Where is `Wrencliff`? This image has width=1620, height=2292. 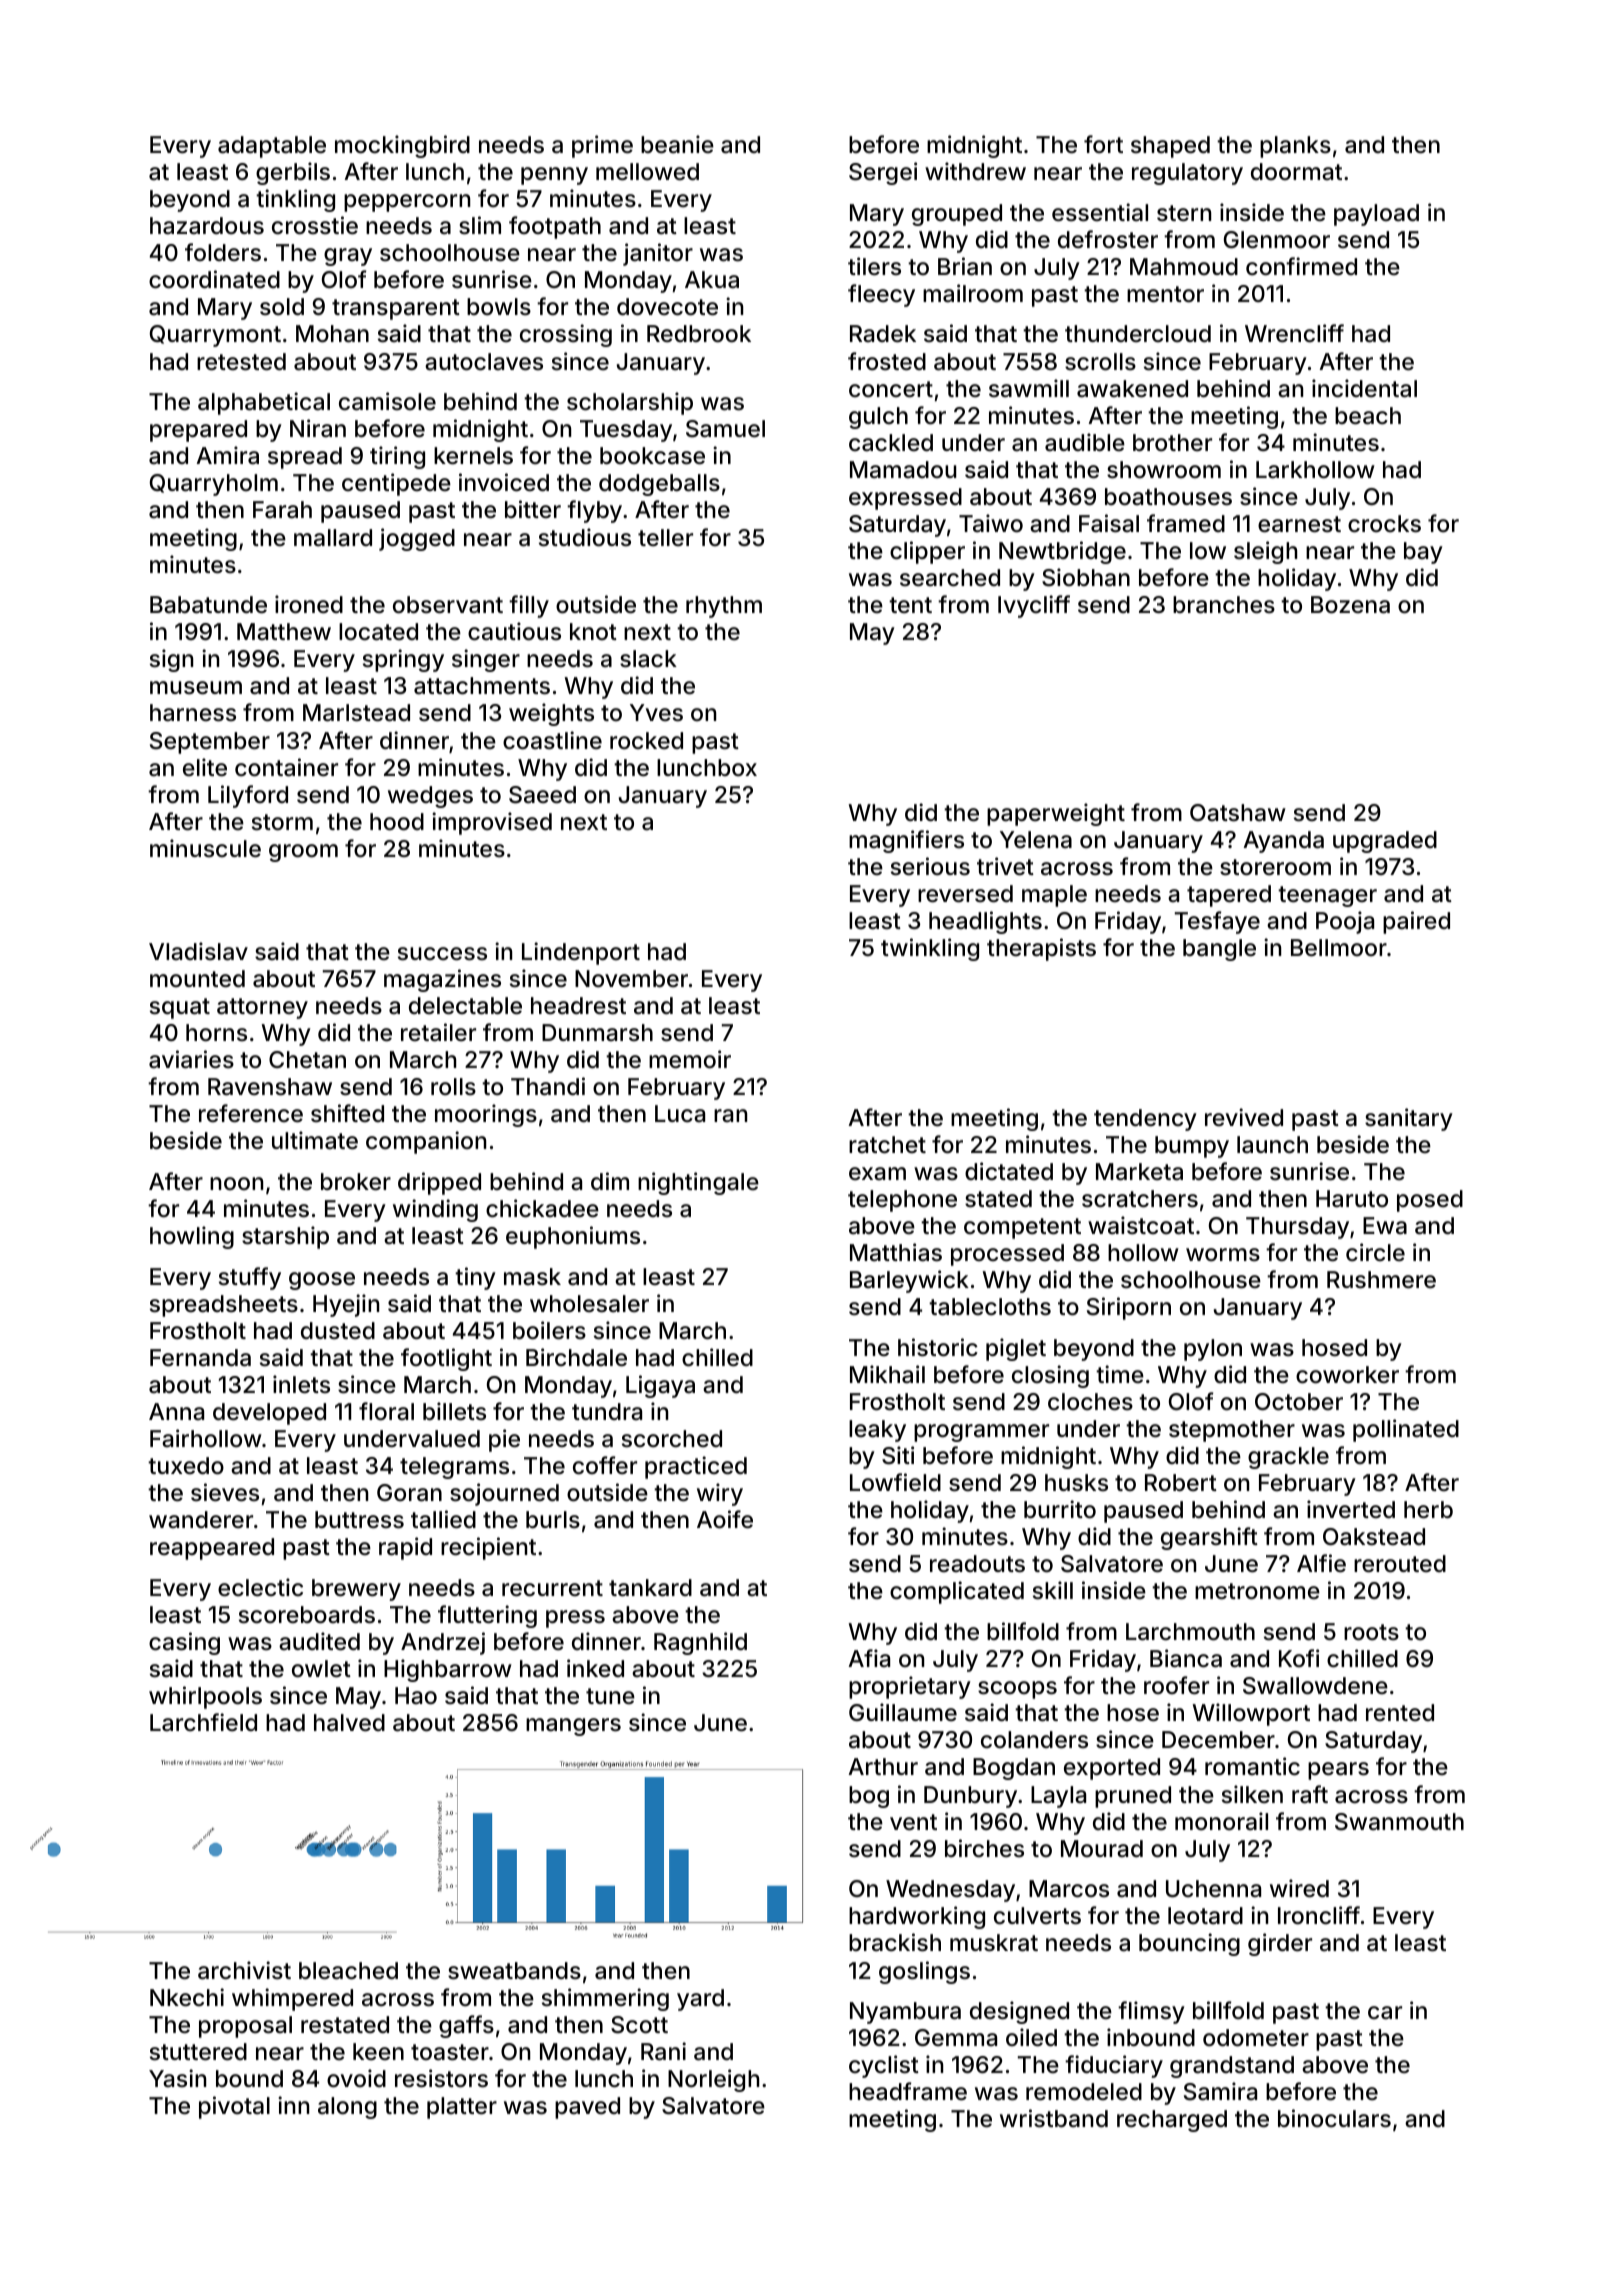
Wrencliff is located at coordinates (1294, 333).
